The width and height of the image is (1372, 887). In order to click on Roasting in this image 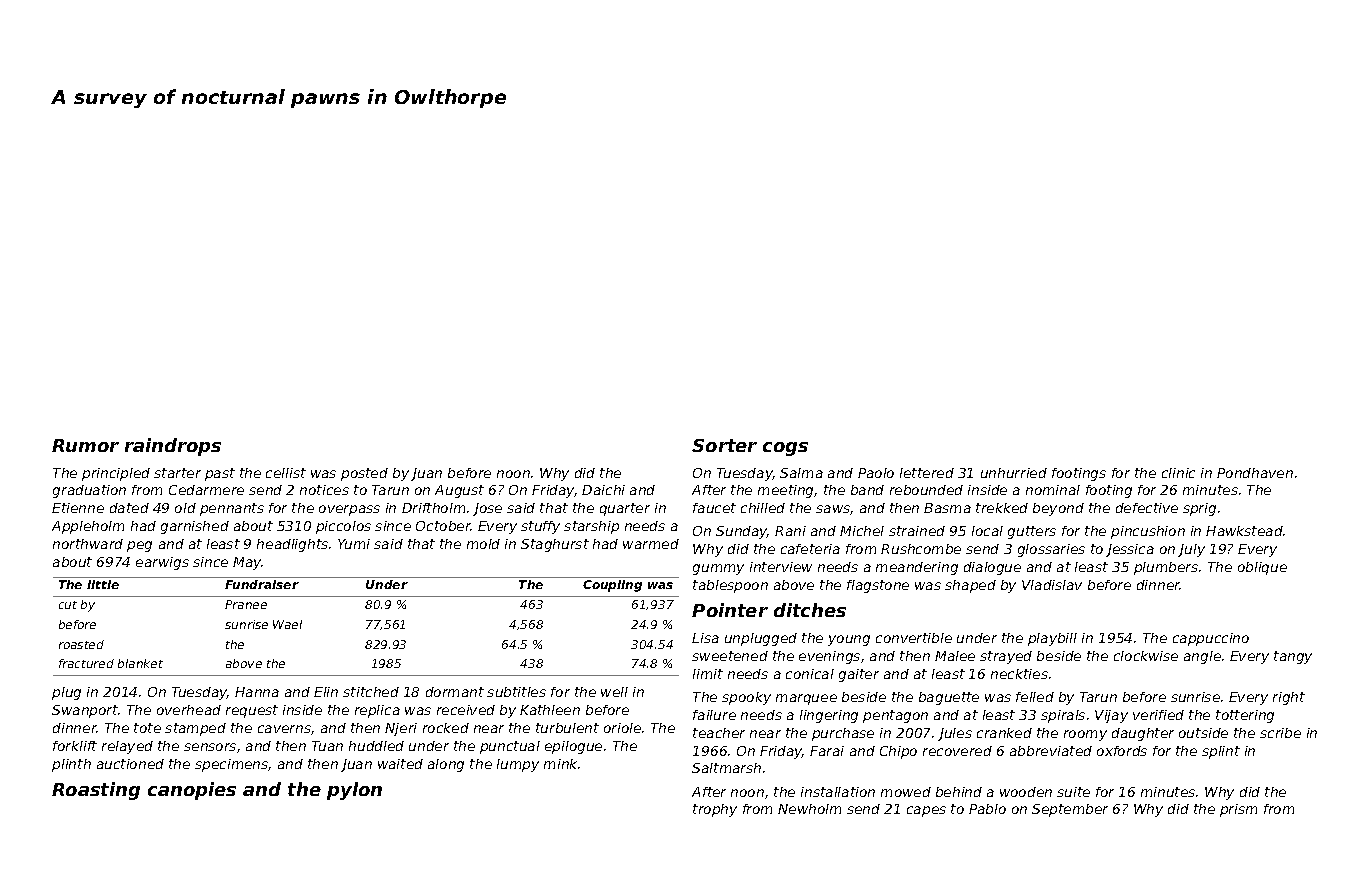, I will do `click(96, 791)`.
